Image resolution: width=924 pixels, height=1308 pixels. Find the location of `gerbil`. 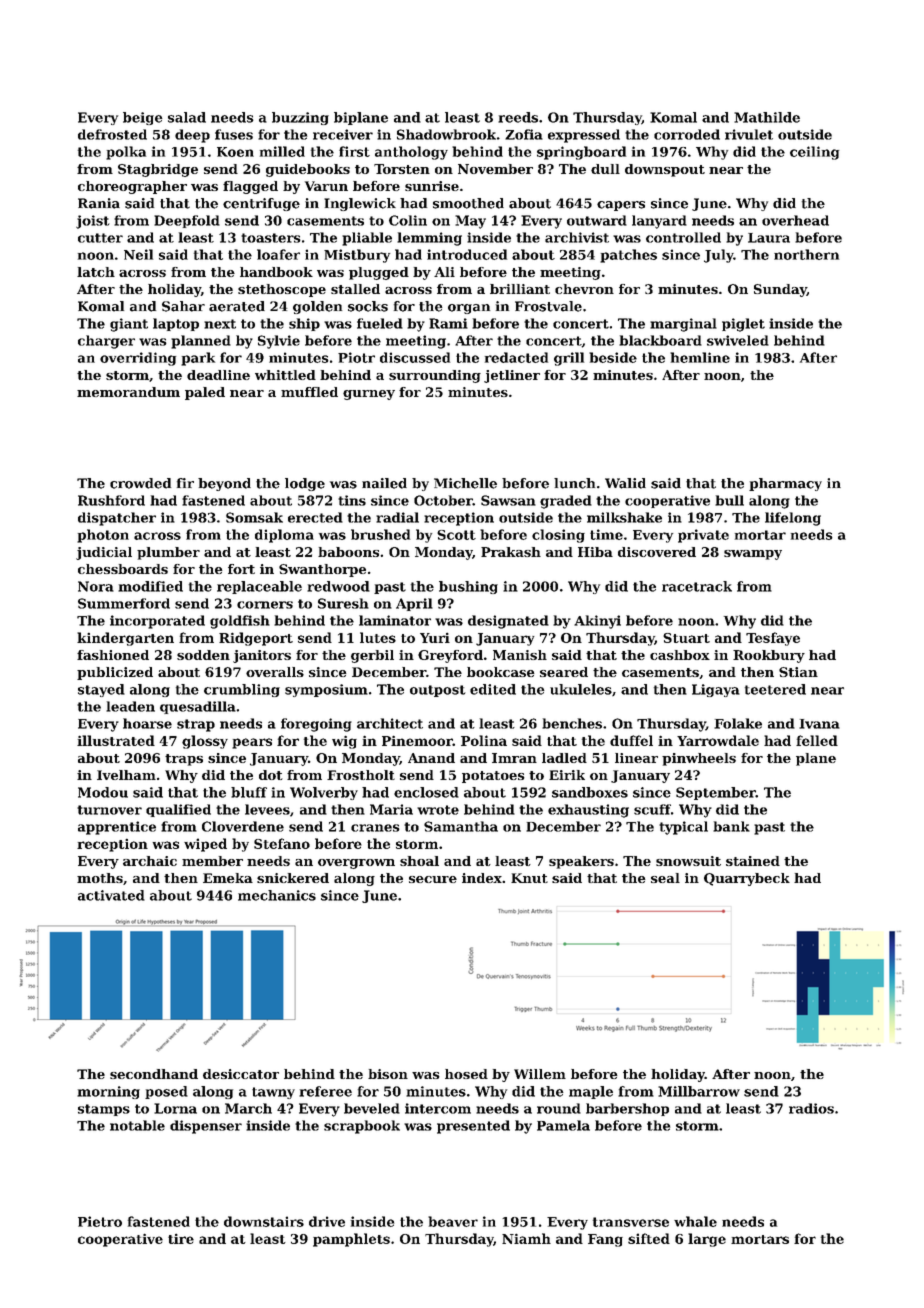

gerbil is located at coordinates (372, 656).
